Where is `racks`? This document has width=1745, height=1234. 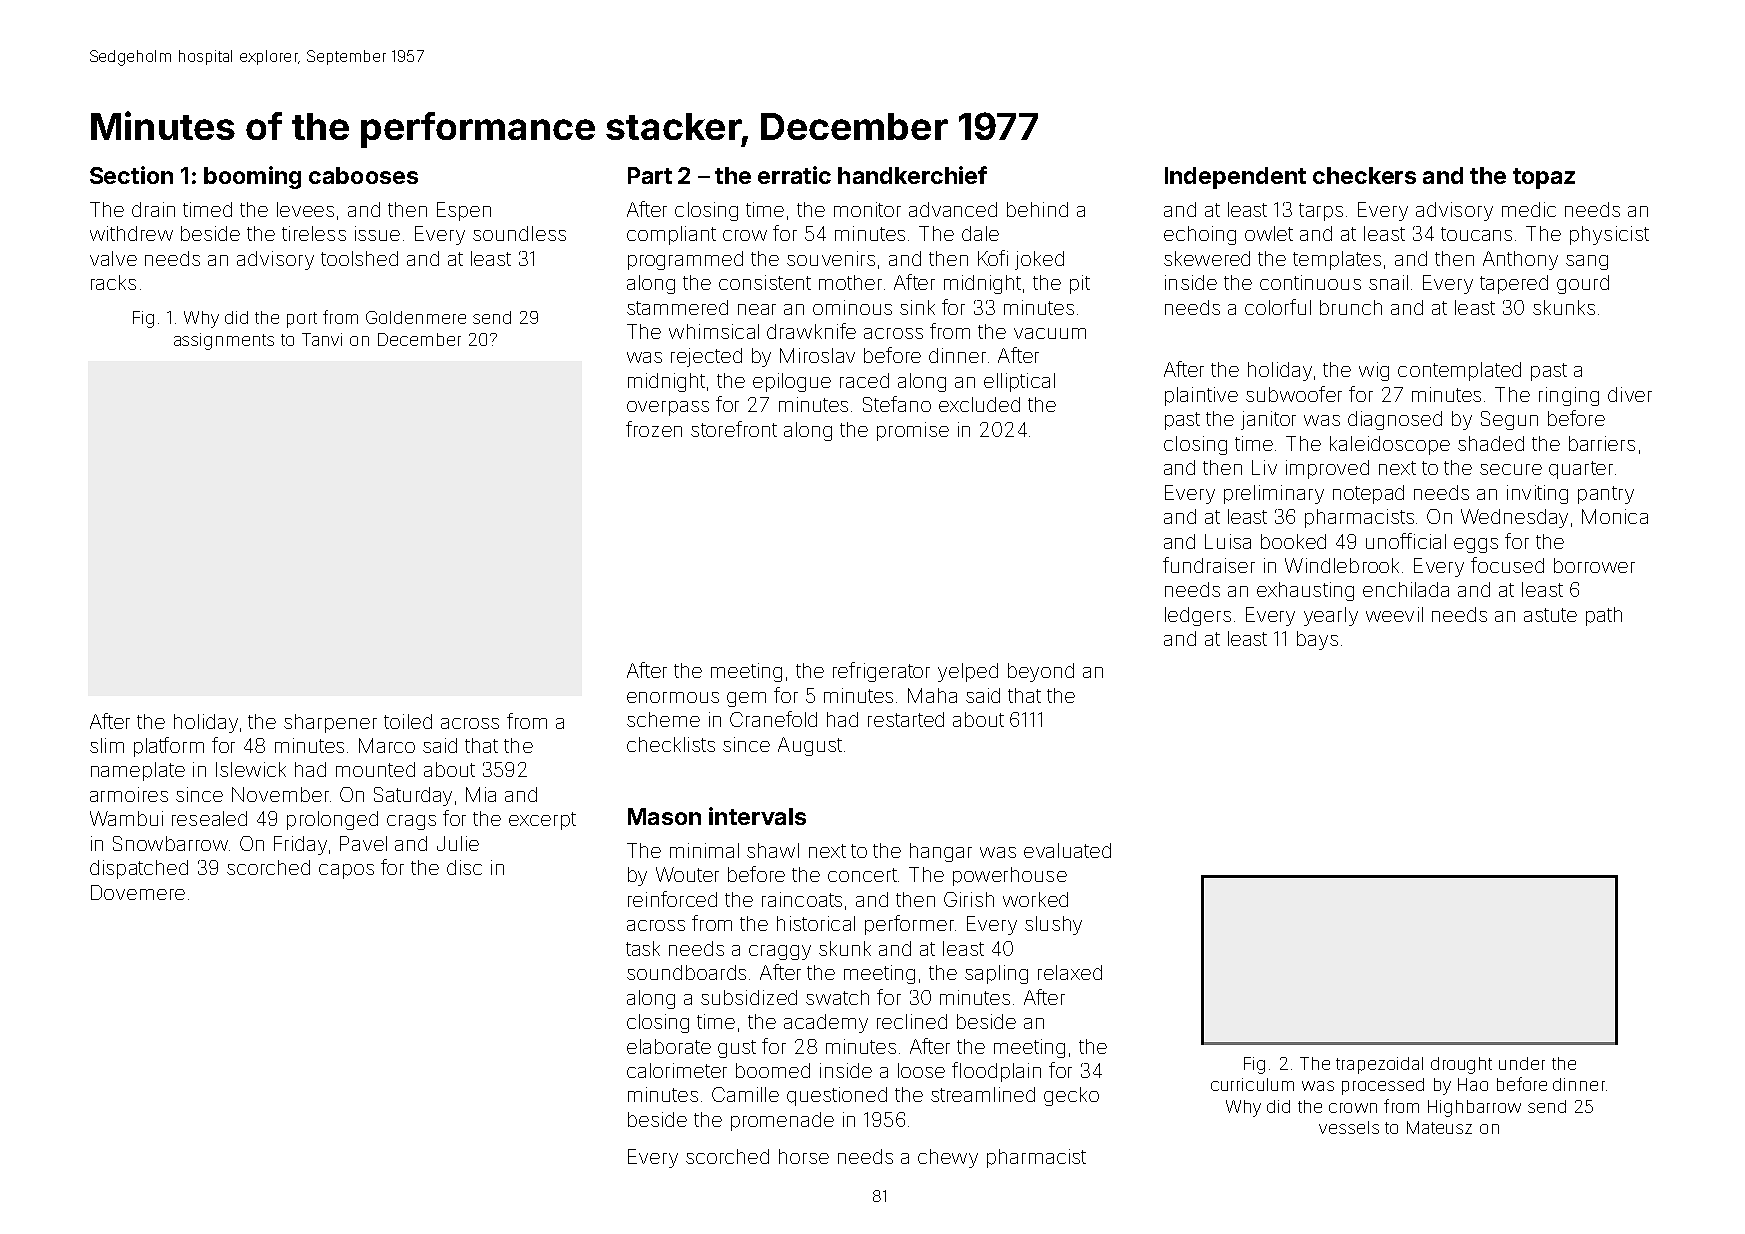
racks is located at coordinates (113, 282).
